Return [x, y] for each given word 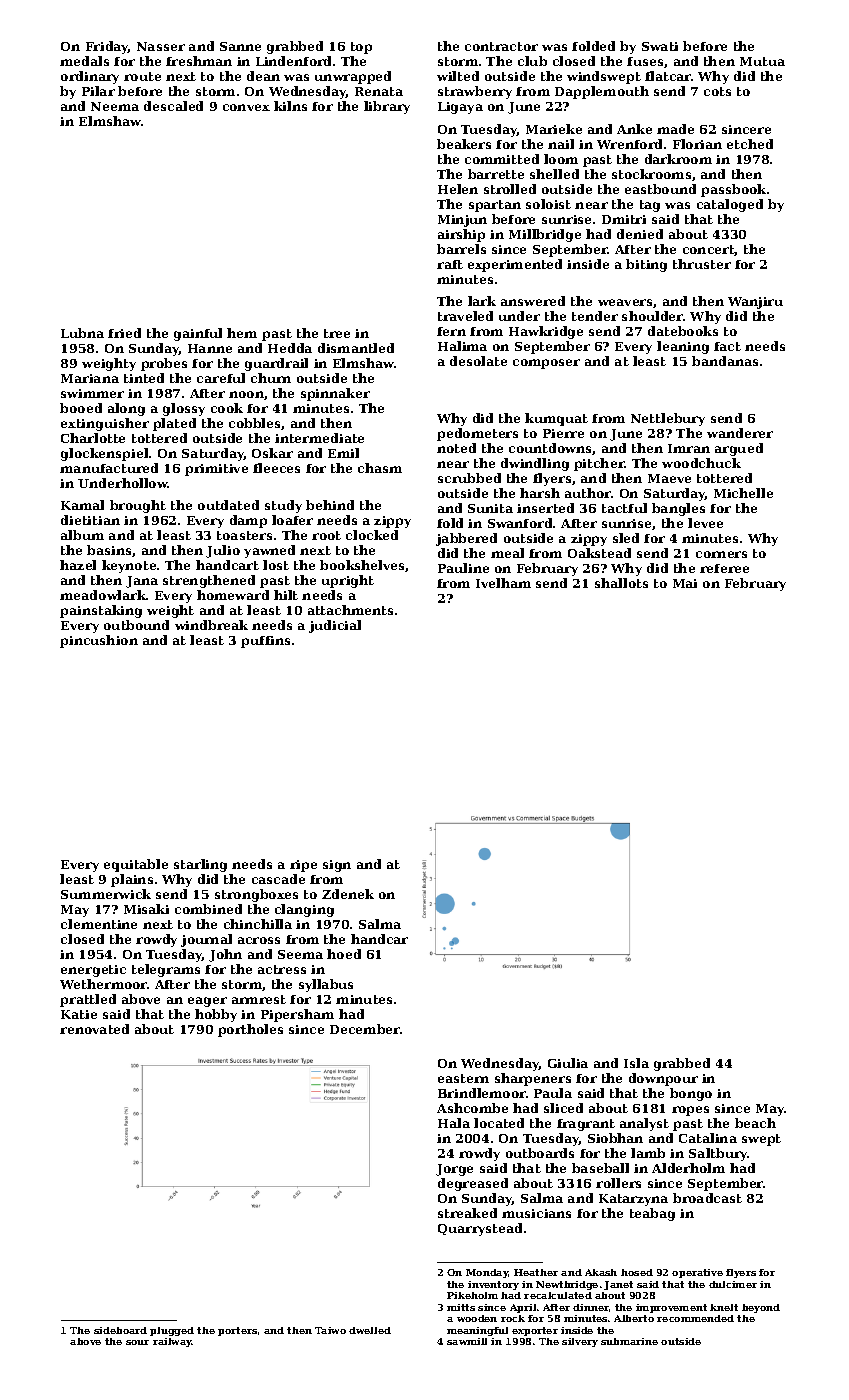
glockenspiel [104, 454]
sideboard [120, 1330]
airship [461, 235]
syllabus [326, 985]
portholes [250, 1030]
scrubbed [469, 478]
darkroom [678, 159]
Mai [685, 583]
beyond [761, 1308]
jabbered [466, 539]
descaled [173, 106]
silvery [580, 1342]
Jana [142, 582]
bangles [678, 509]
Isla [636, 1063]
